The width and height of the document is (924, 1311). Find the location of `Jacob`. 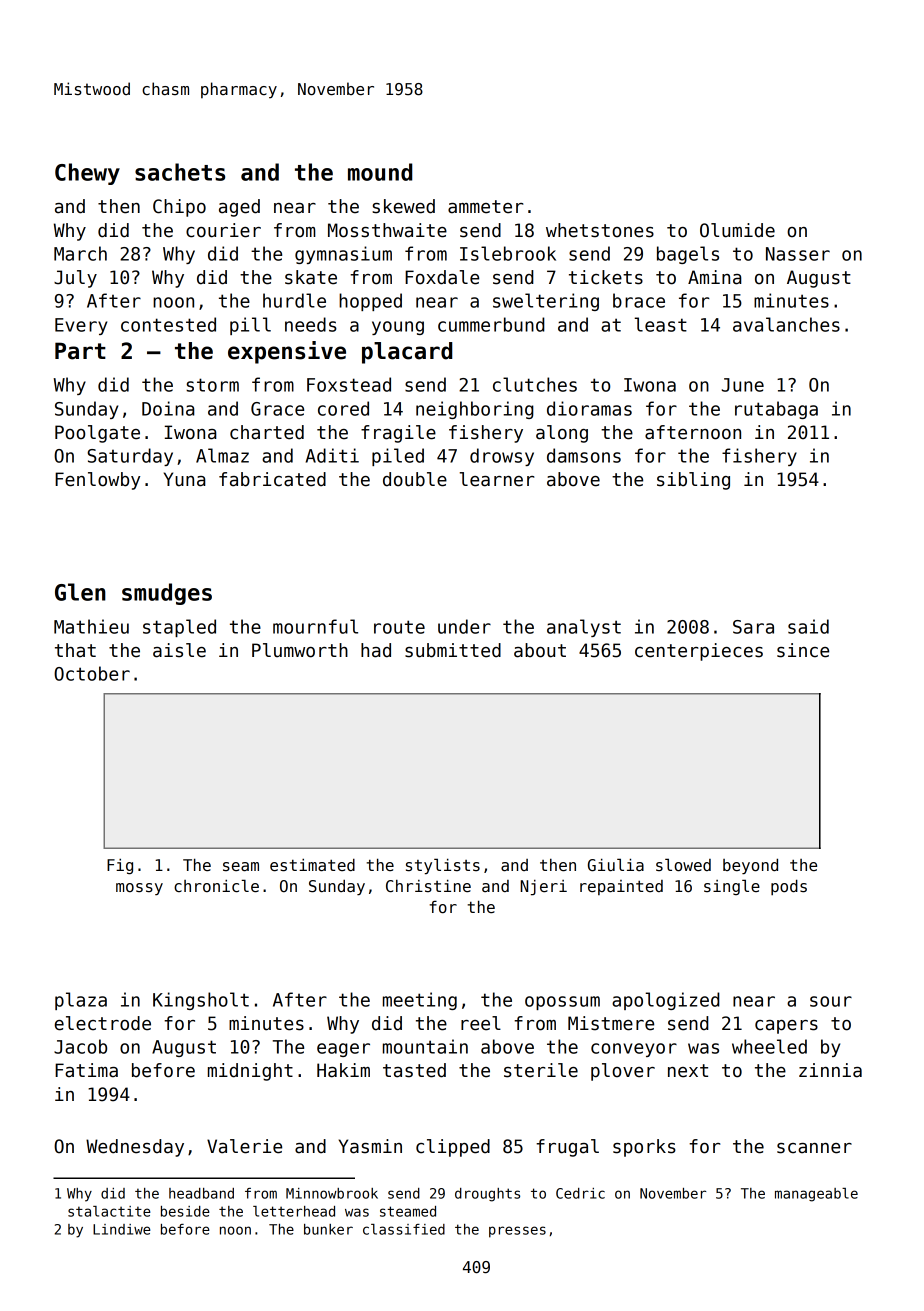

Jacob is located at coordinates (80, 1046).
